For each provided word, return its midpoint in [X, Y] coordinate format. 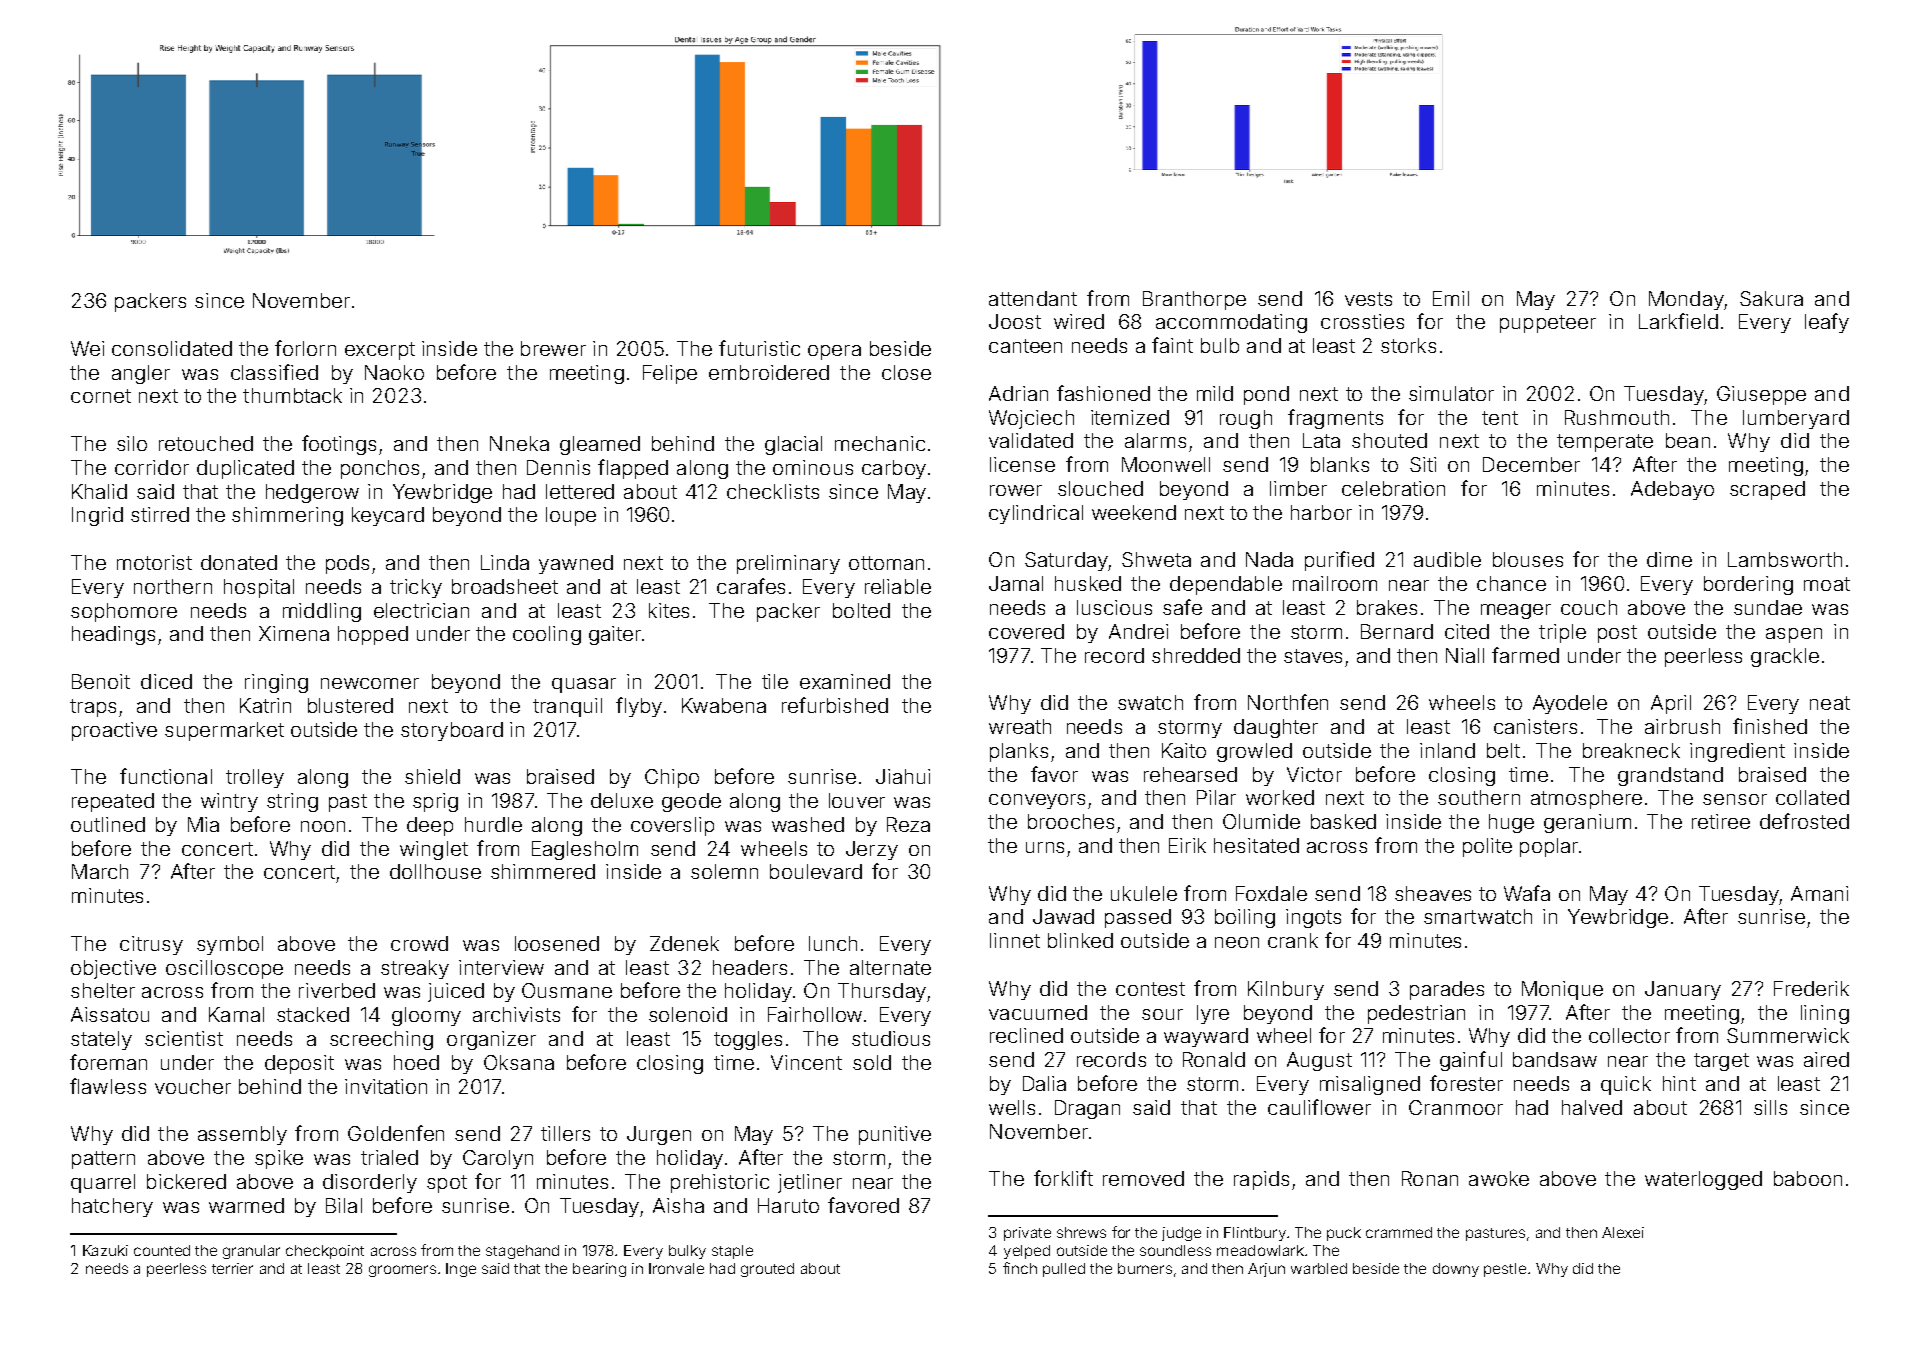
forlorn [305, 348]
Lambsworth [1785, 559]
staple [732, 1252]
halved [1592, 1107]
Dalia [1044, 1083]
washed [808, 824]
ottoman [886, 563]
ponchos [380, 469]
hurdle [493, 824]
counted [162, 1250]
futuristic [759, 348]
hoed [416, 1062]
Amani [1819, 893]
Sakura [1771, 298]
